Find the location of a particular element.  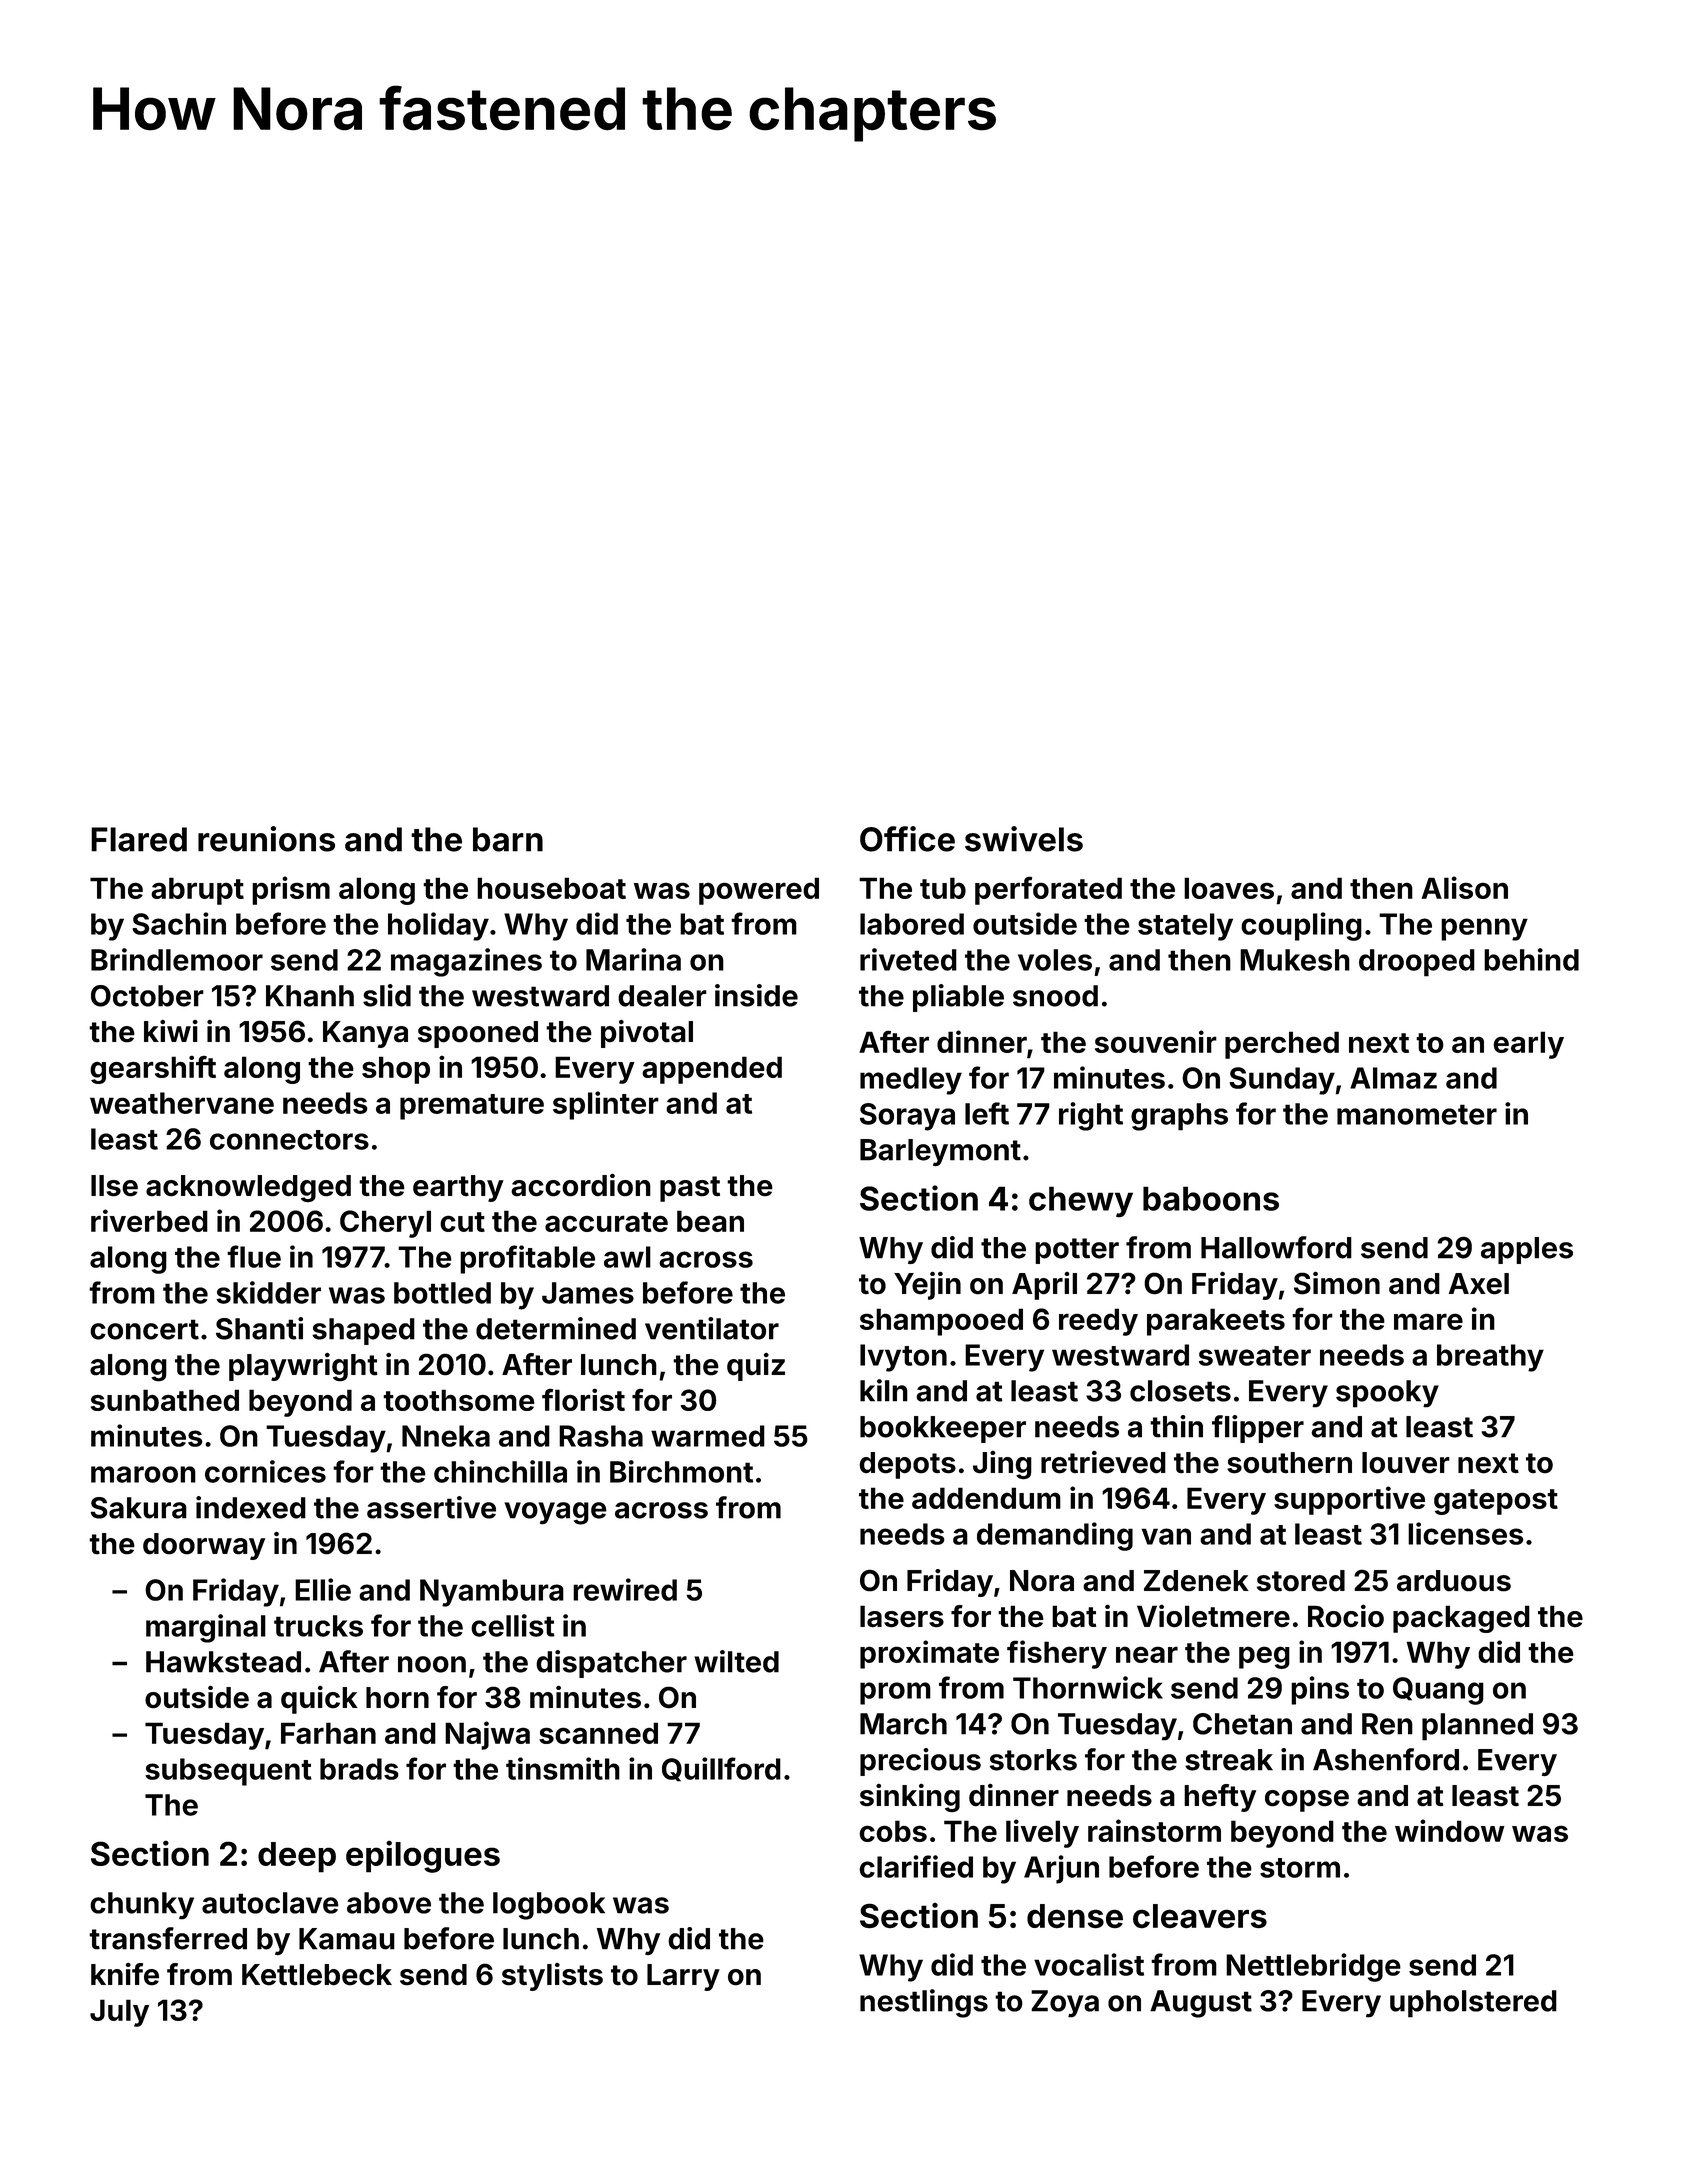

Zoya is located at coordinates (1065, 2004).
